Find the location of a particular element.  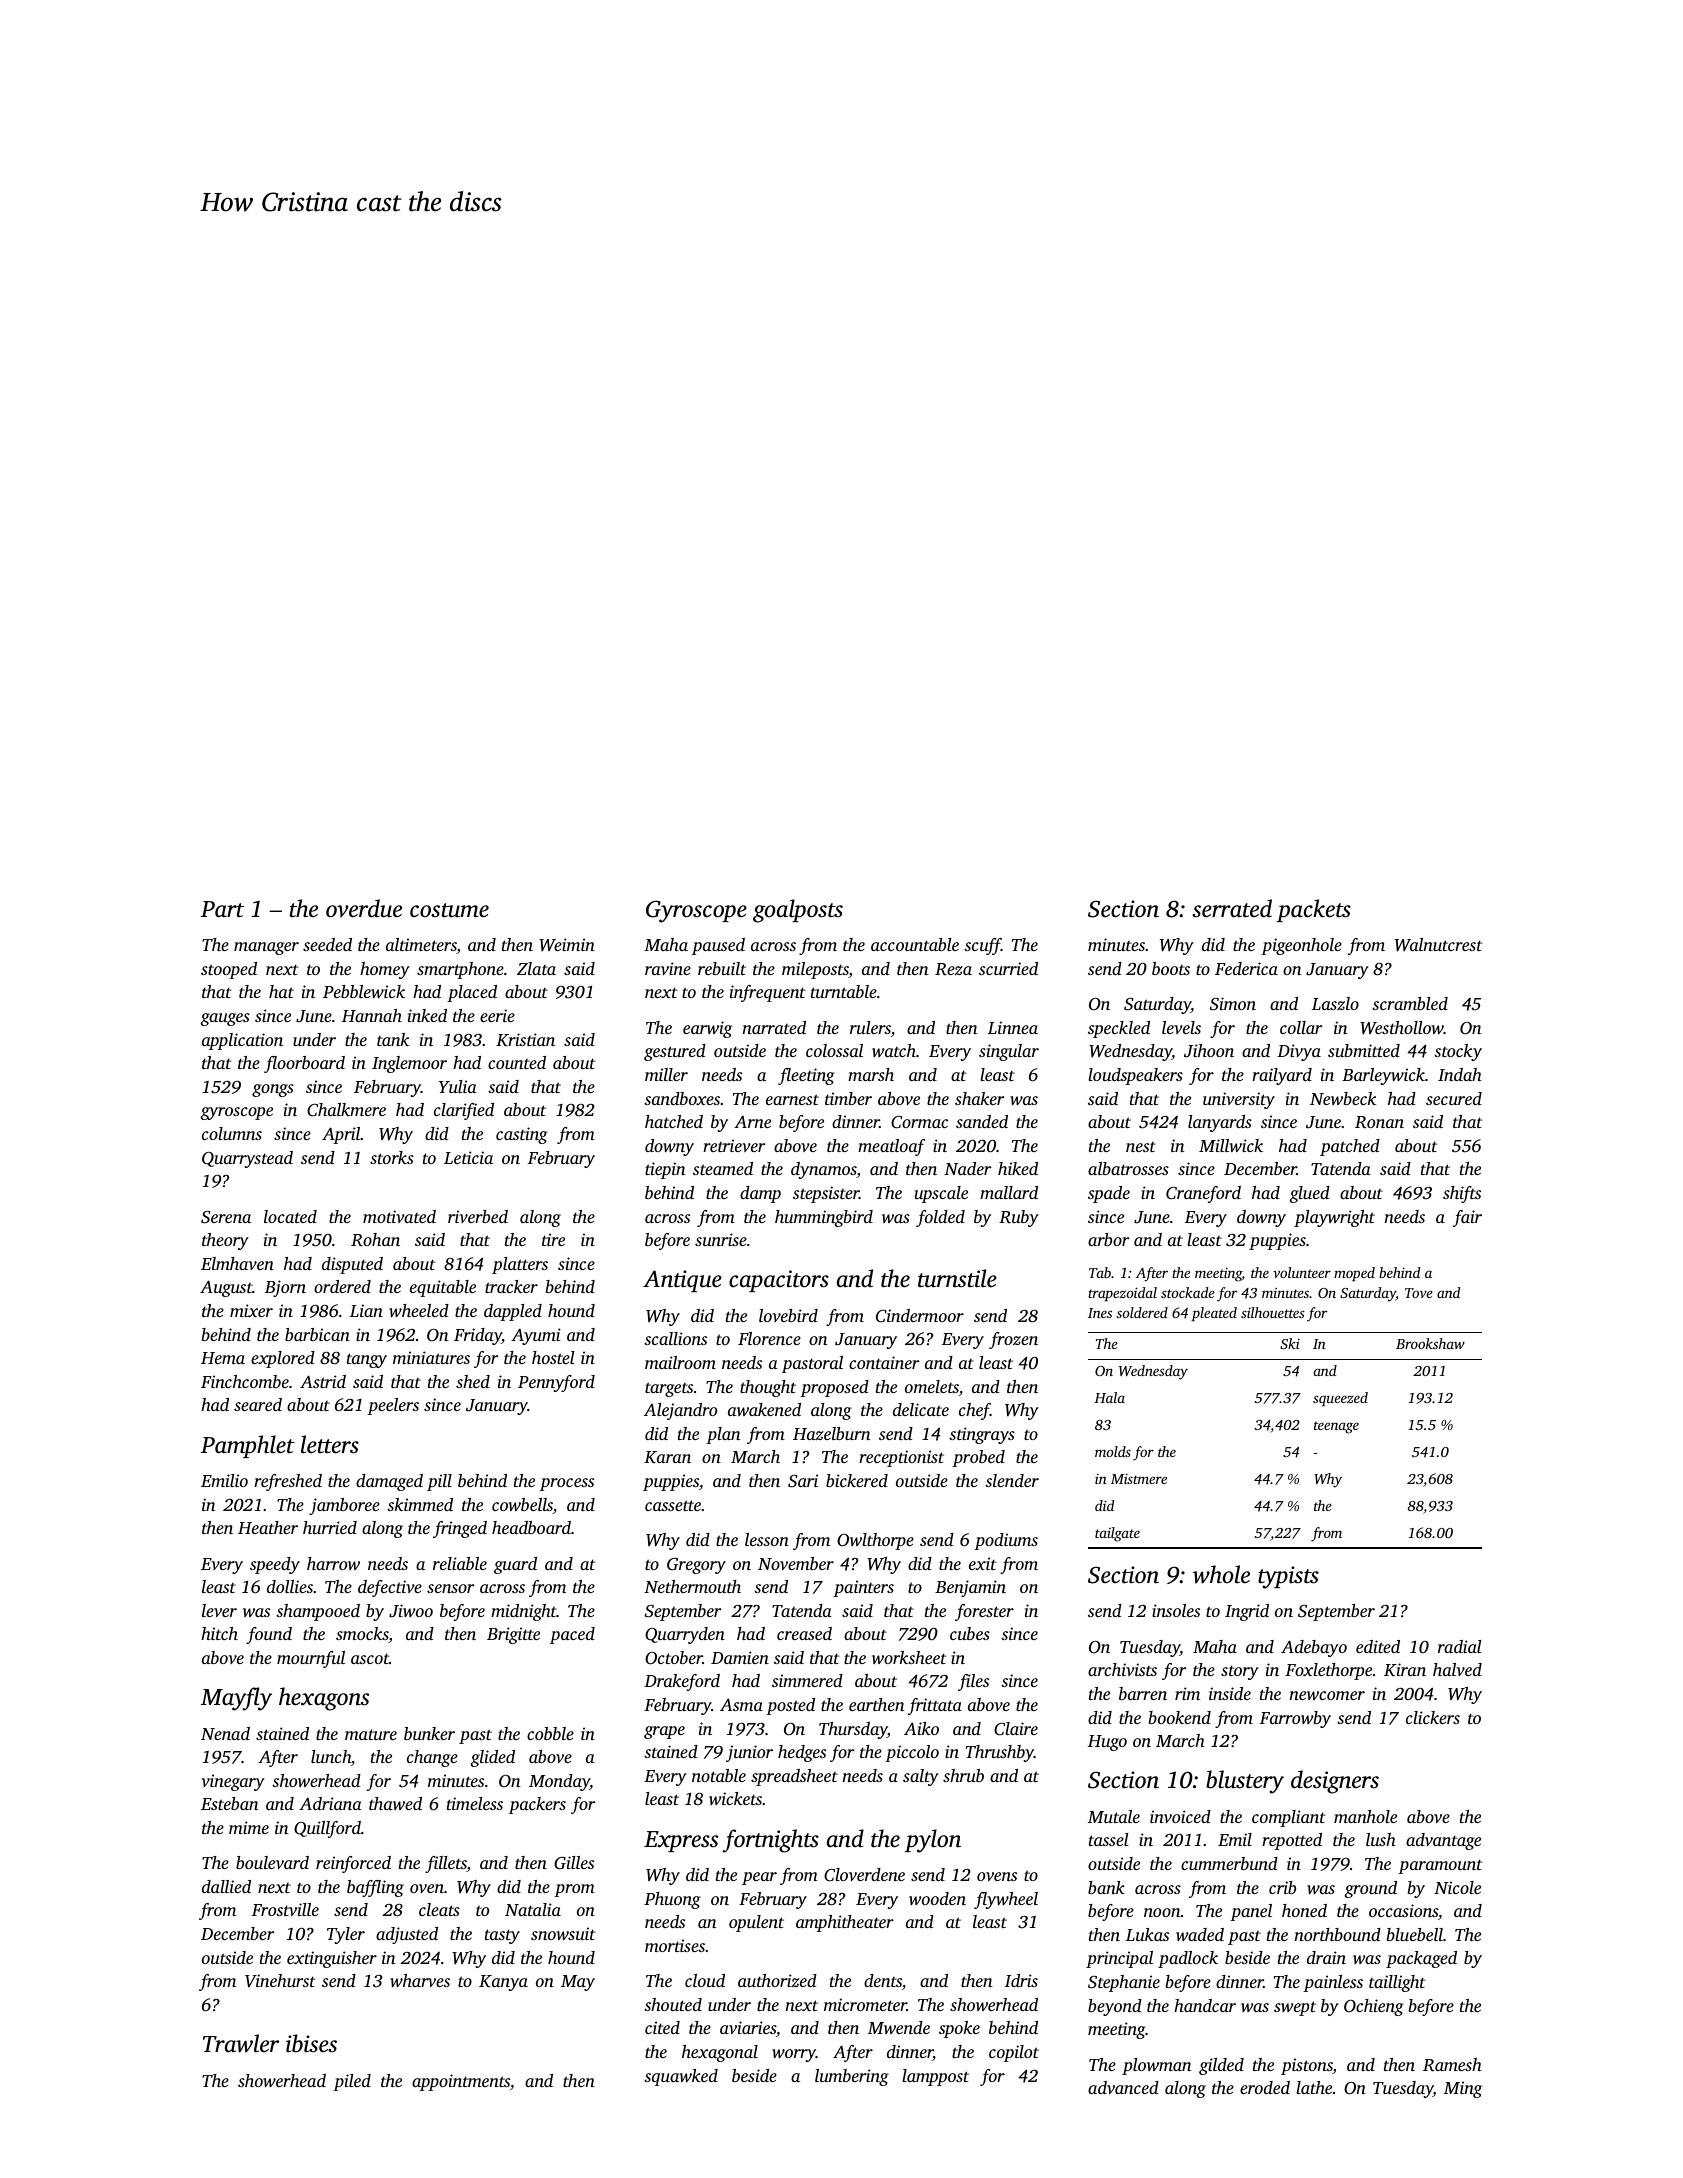

typists is located at coordinates (1288, 1577).
